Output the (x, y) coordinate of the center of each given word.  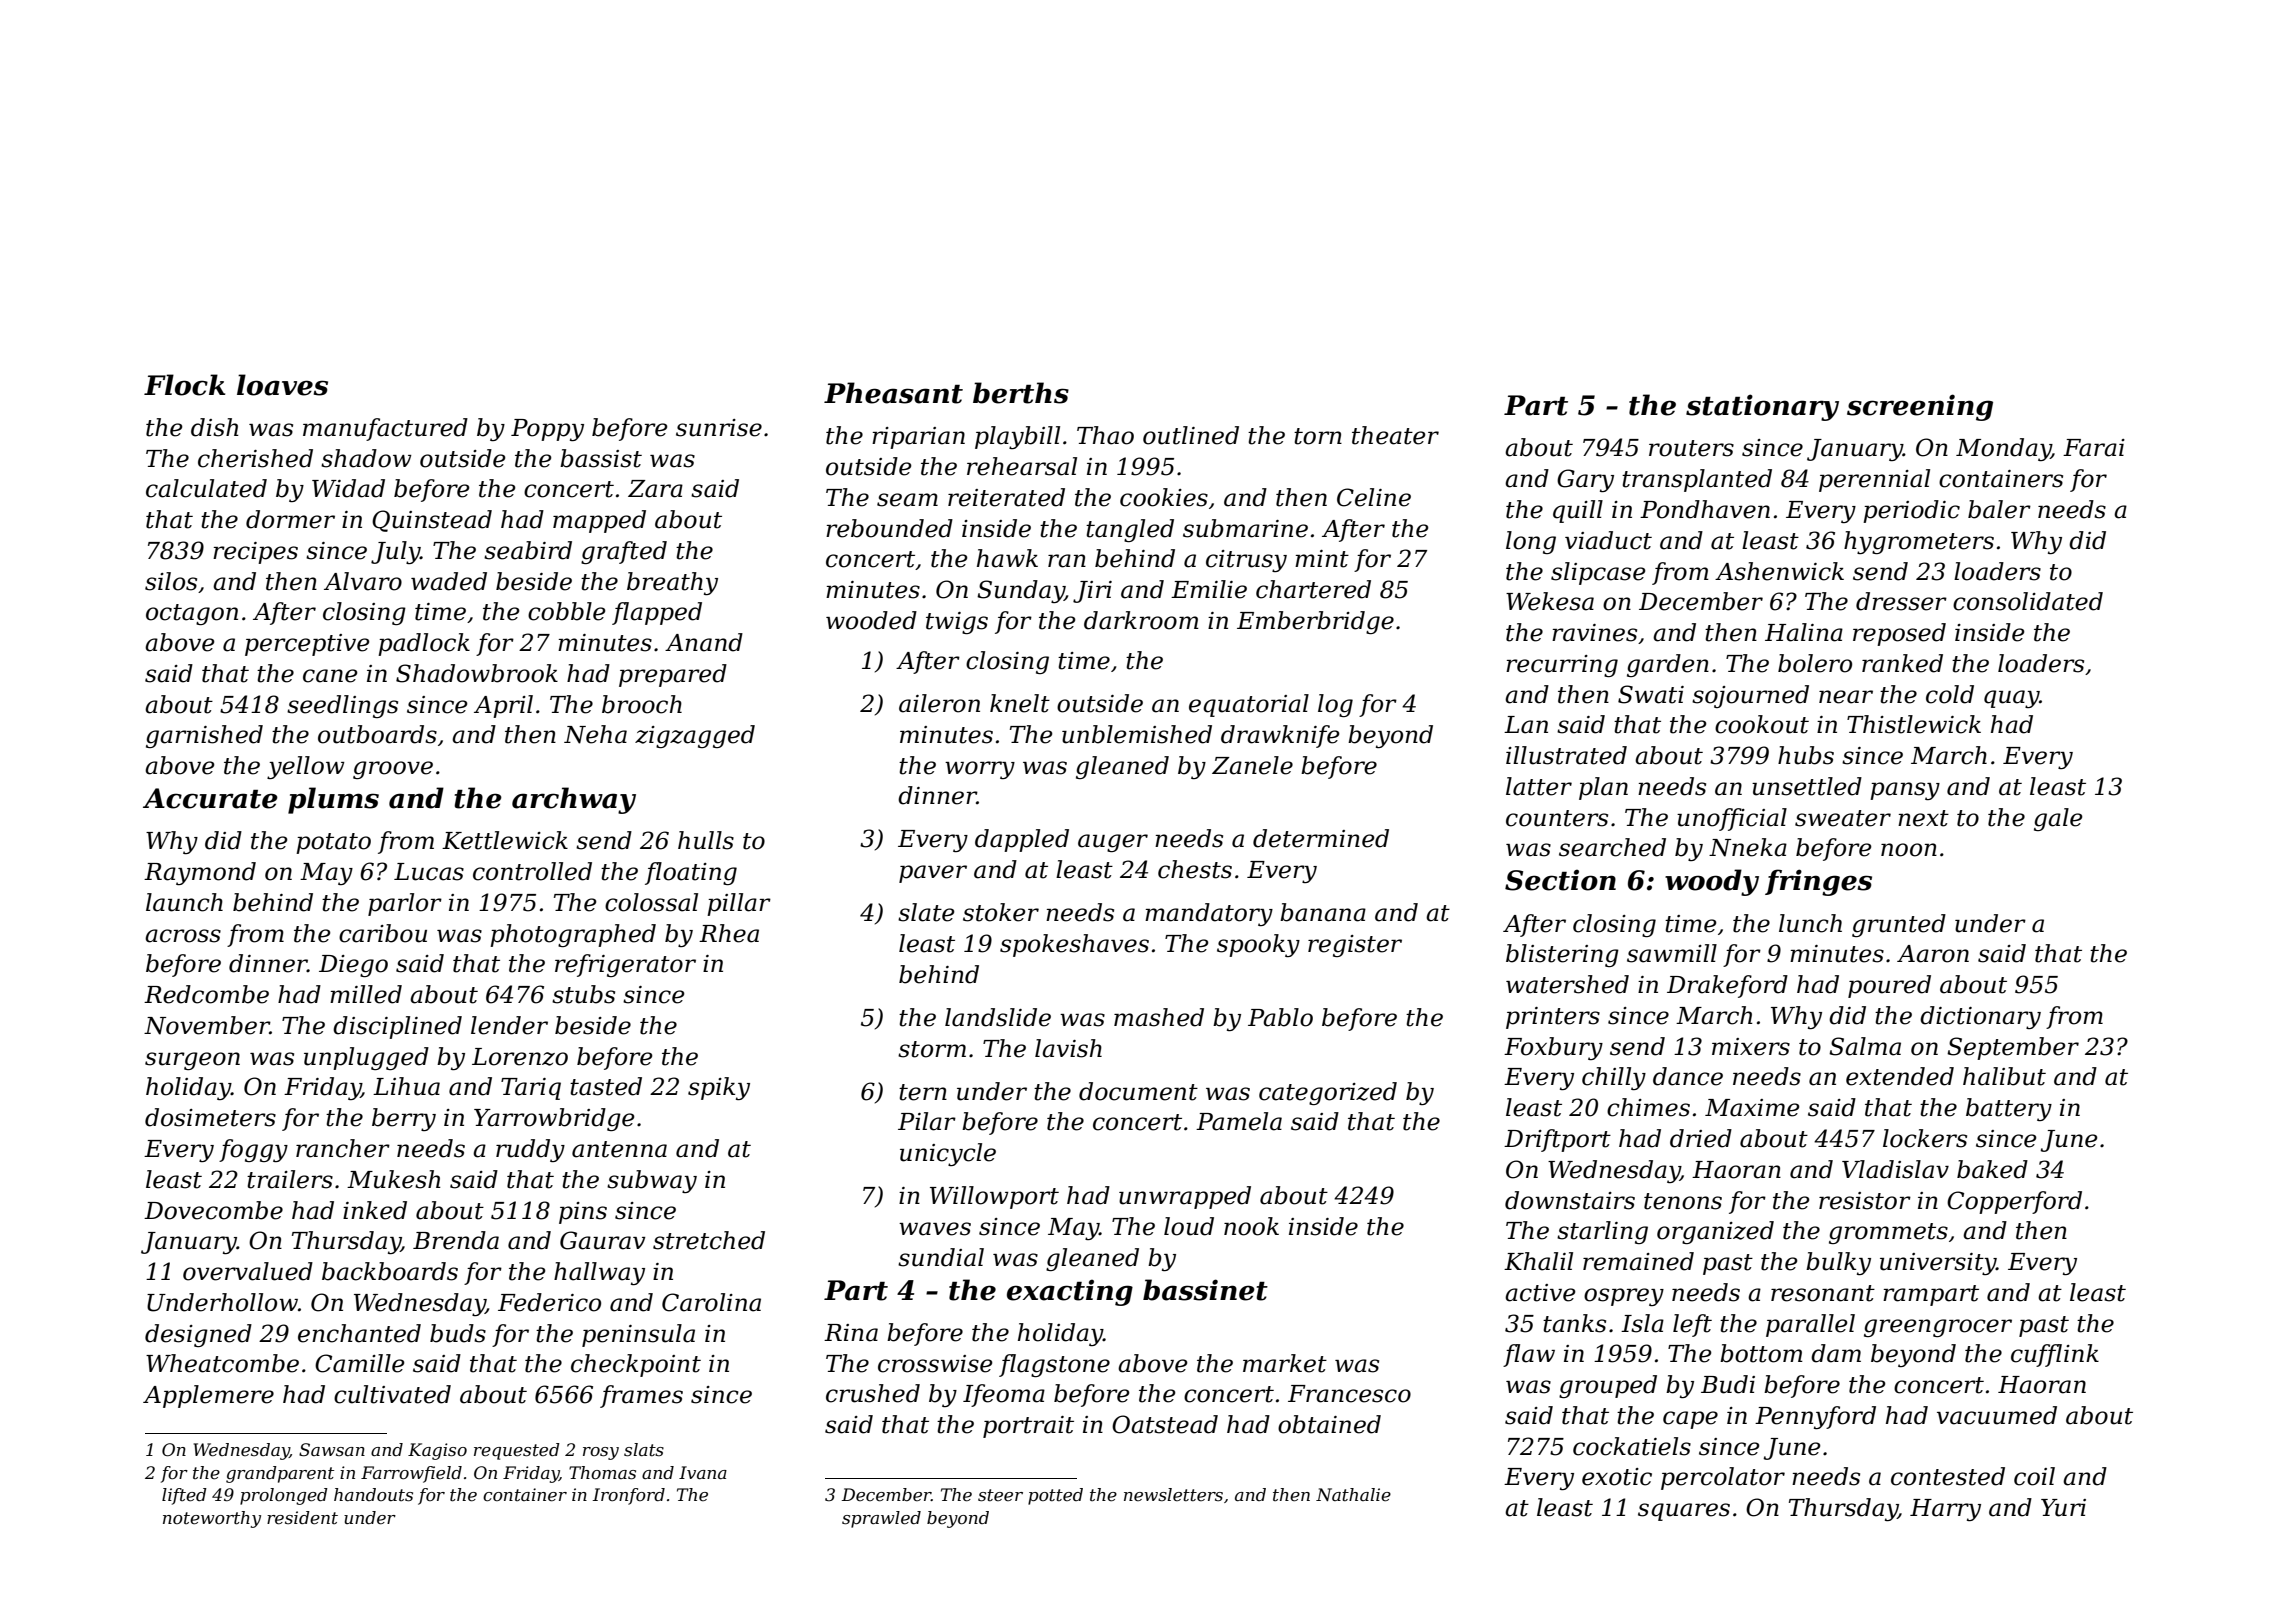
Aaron (1933, 954)
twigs (957, 623)
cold (1950, 694)
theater (1395, 435)
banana (1323, 912)
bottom (1761, 1353)
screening (1920, 407)
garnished (204, 736)
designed (198, 1335)
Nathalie (1353, 1495)
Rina (851, 1333)
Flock (184, 385)
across (183, 936)
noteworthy (212, 1519)
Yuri (2063, 1508)
